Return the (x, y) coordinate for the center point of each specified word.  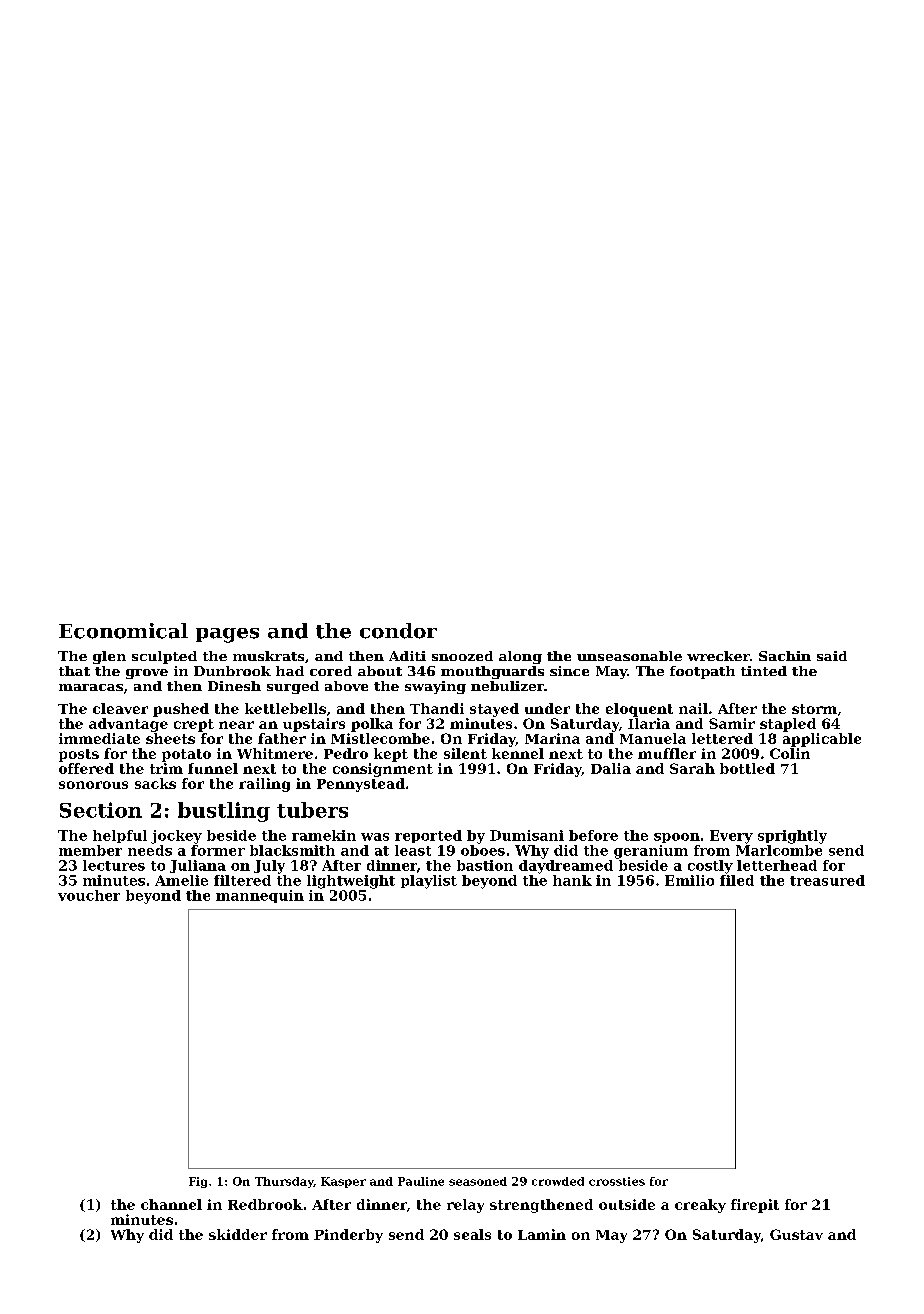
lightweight (351, 882)
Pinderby (348, 1236)
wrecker (718, 656)
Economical (123, 631)
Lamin (542, 1234)
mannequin (260, 896)
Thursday (284, 1182)
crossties (617, 1181)
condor (398, 631)
